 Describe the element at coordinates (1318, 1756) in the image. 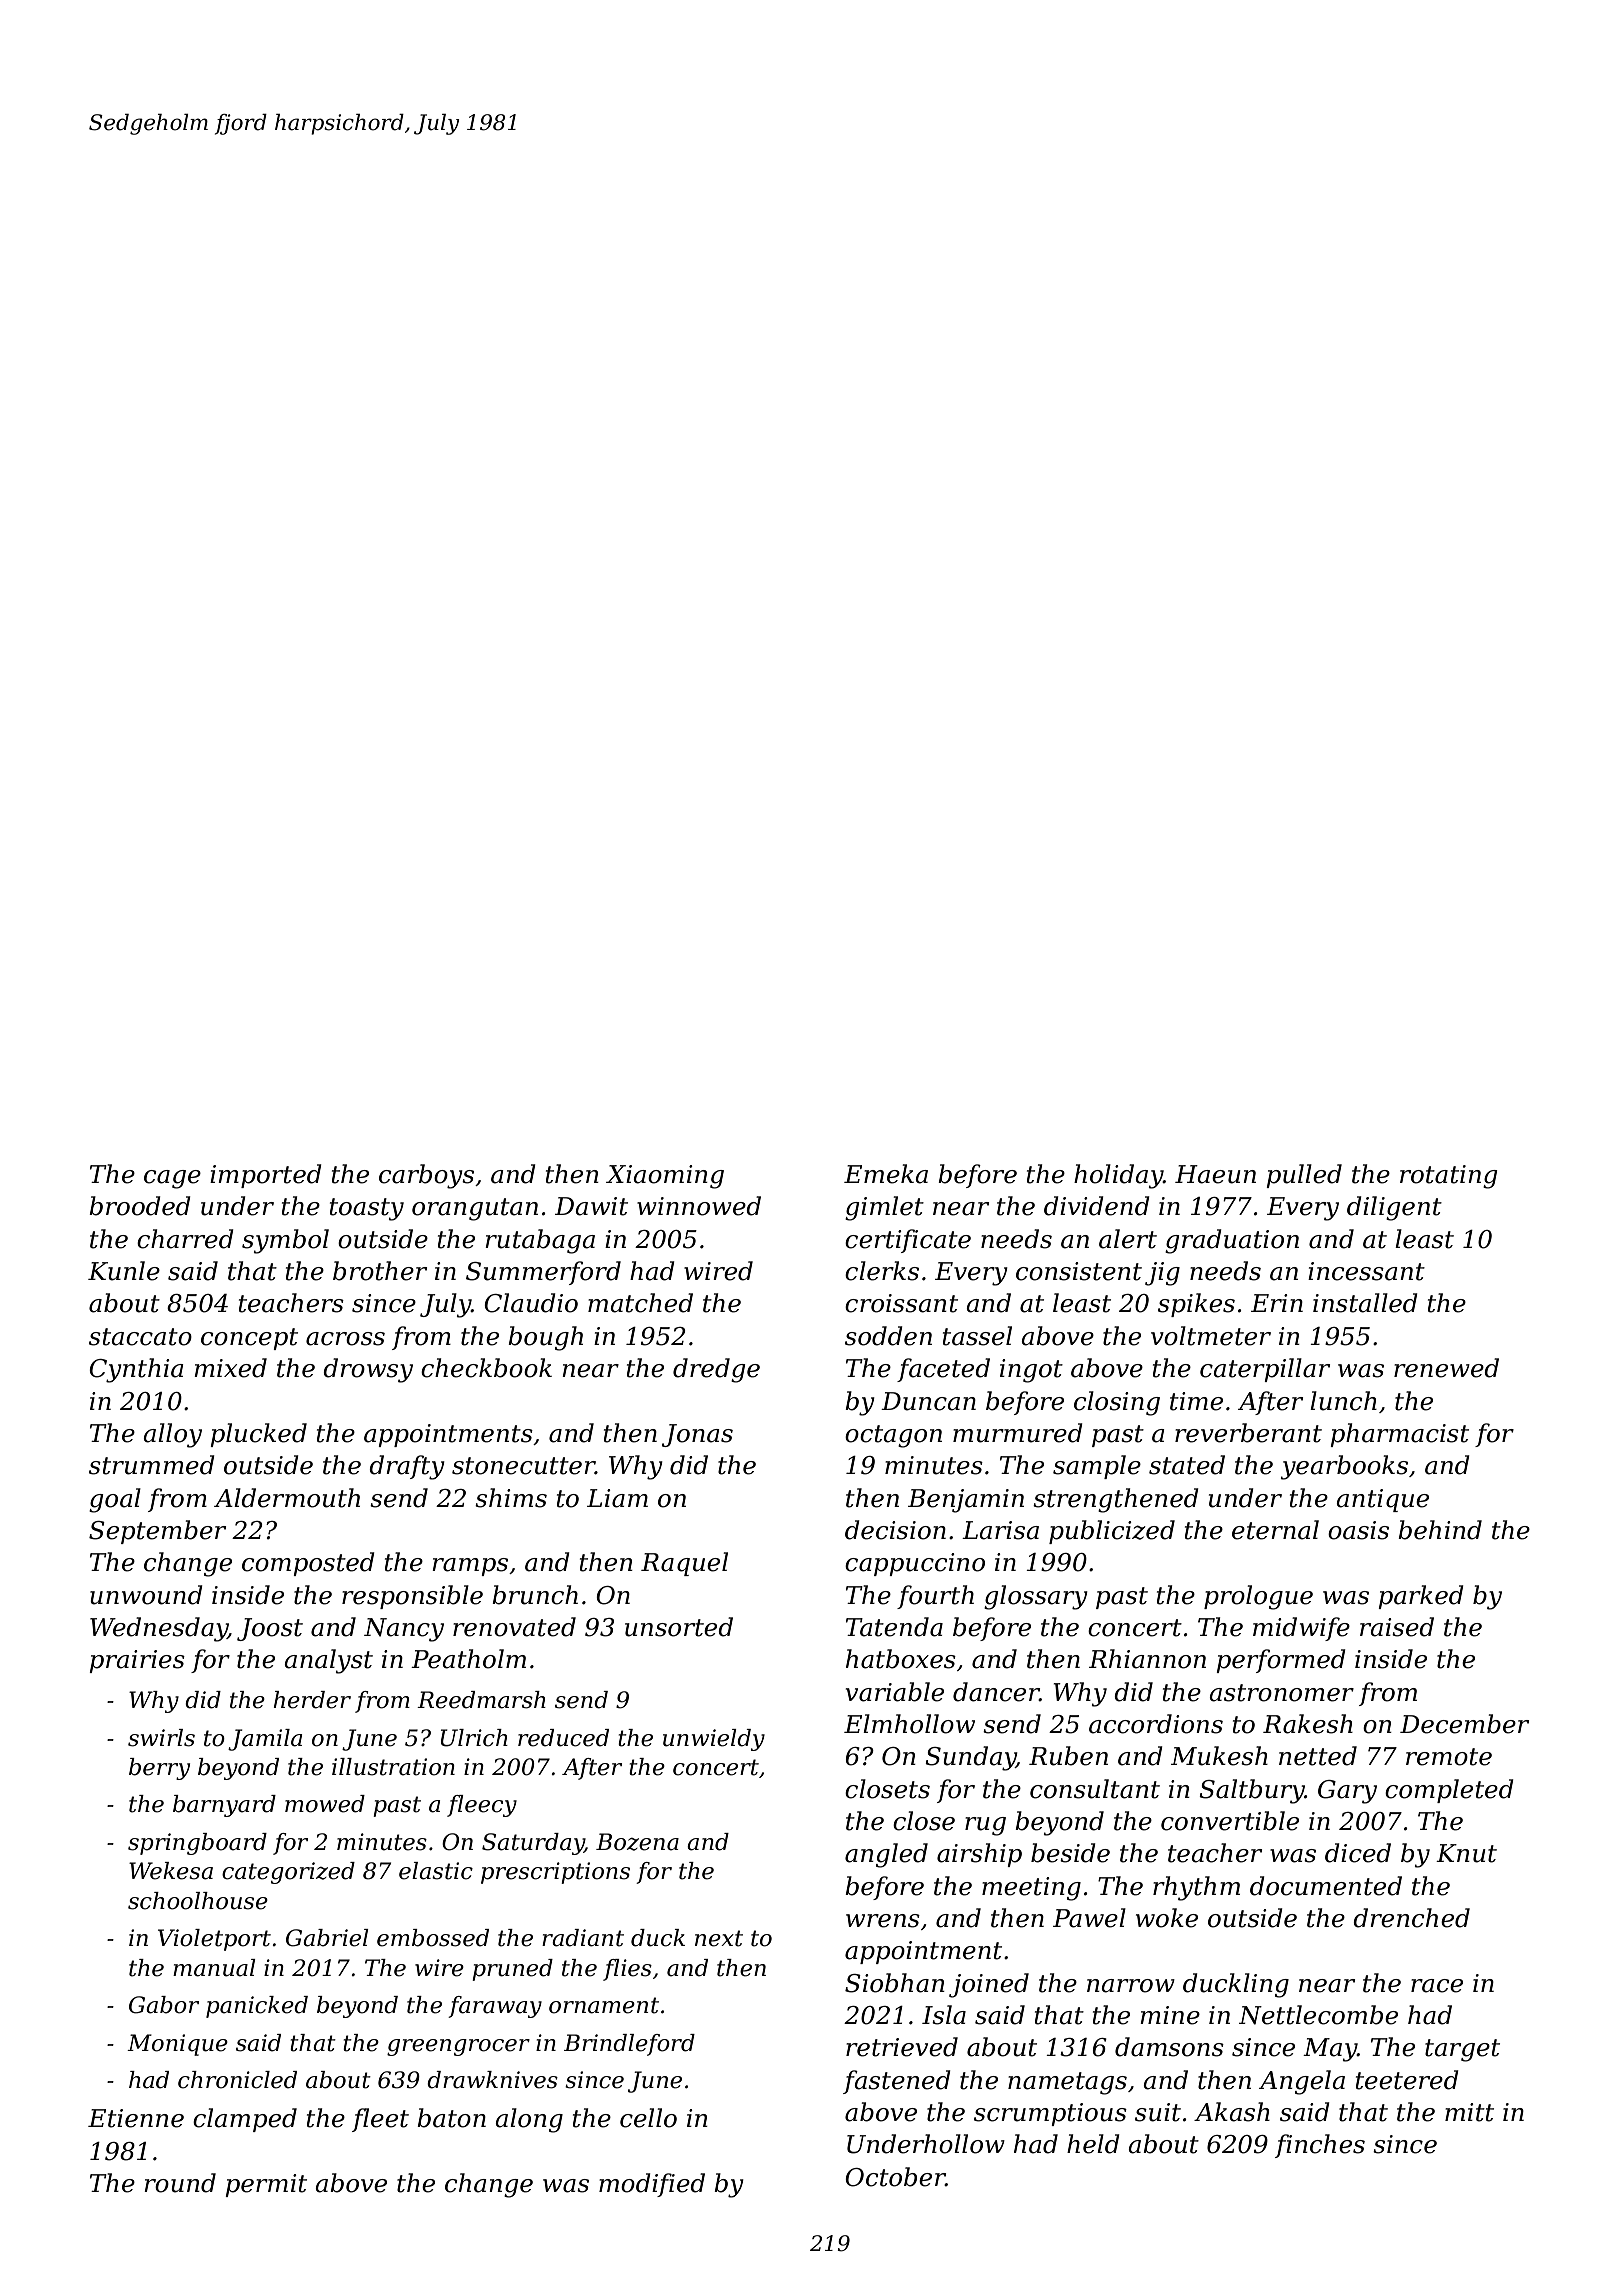

I see `netted` at that location.
